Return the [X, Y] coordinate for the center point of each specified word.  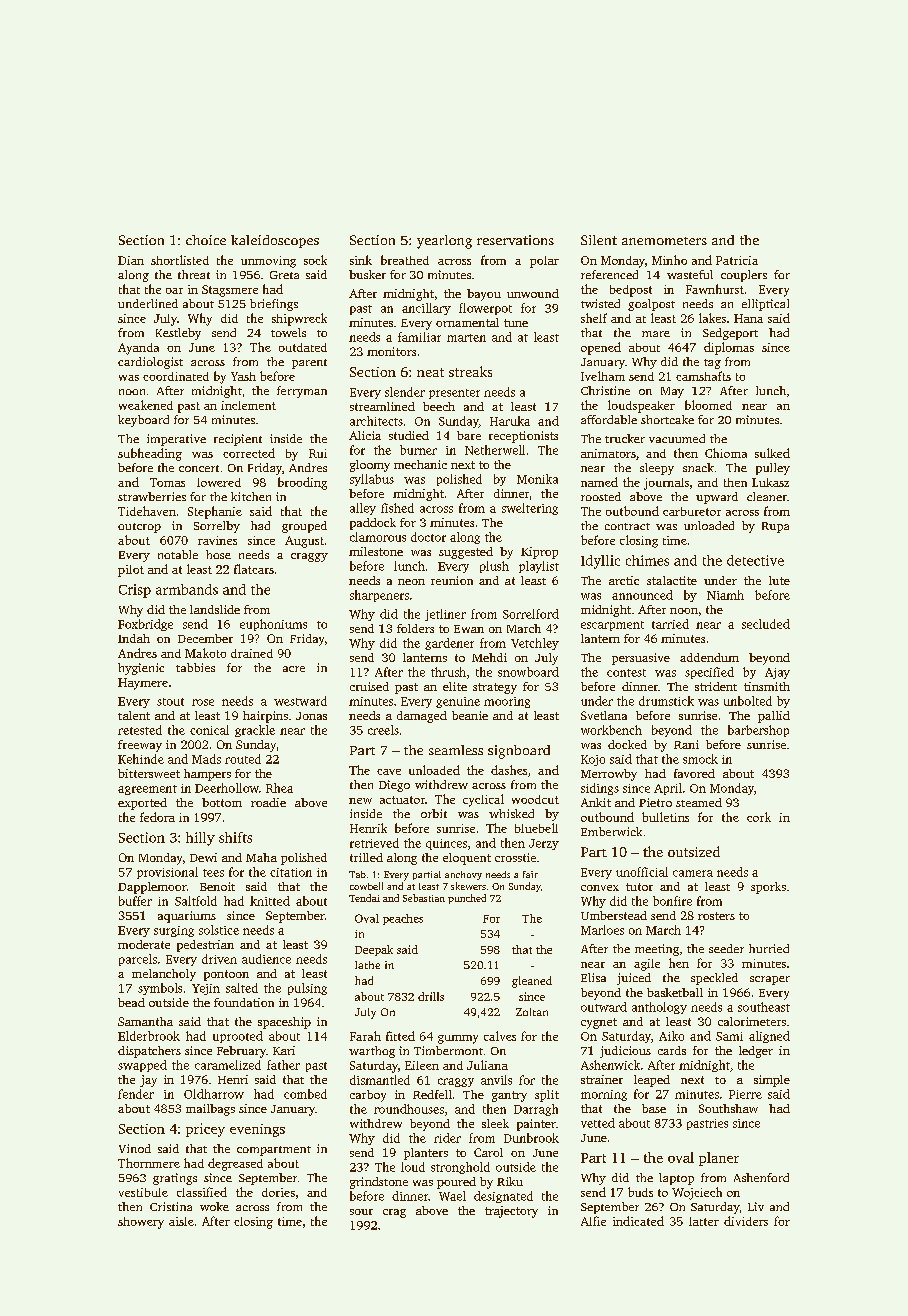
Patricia [737, 260]
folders [415, 628]
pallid [774, 717]
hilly [200, 839]
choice [206, 240]
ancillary [426, 309]
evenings [257, 1130]
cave [389, 772]
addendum [709, 657]
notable [178, 554]
